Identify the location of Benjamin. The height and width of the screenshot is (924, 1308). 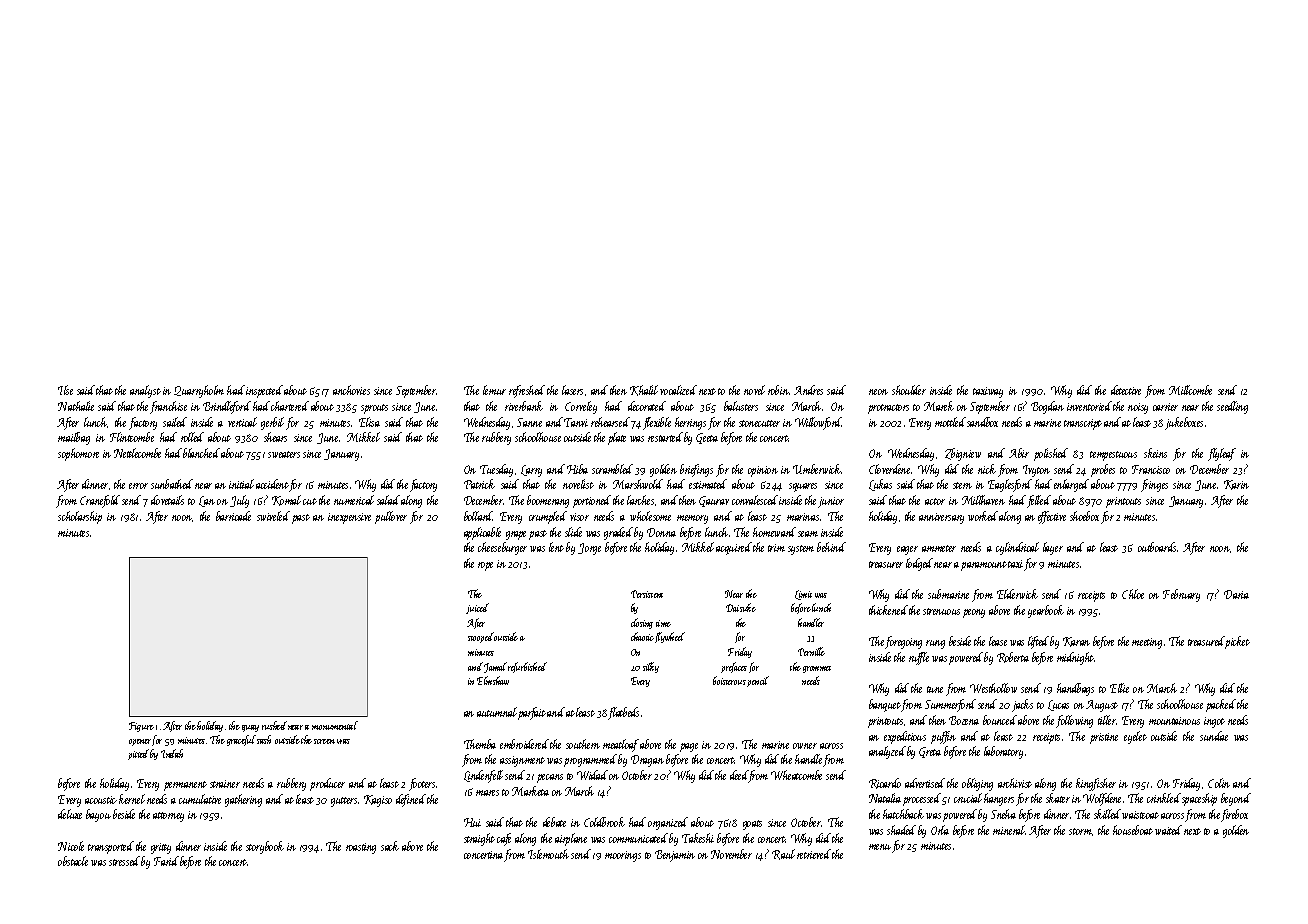
(675, 856).
